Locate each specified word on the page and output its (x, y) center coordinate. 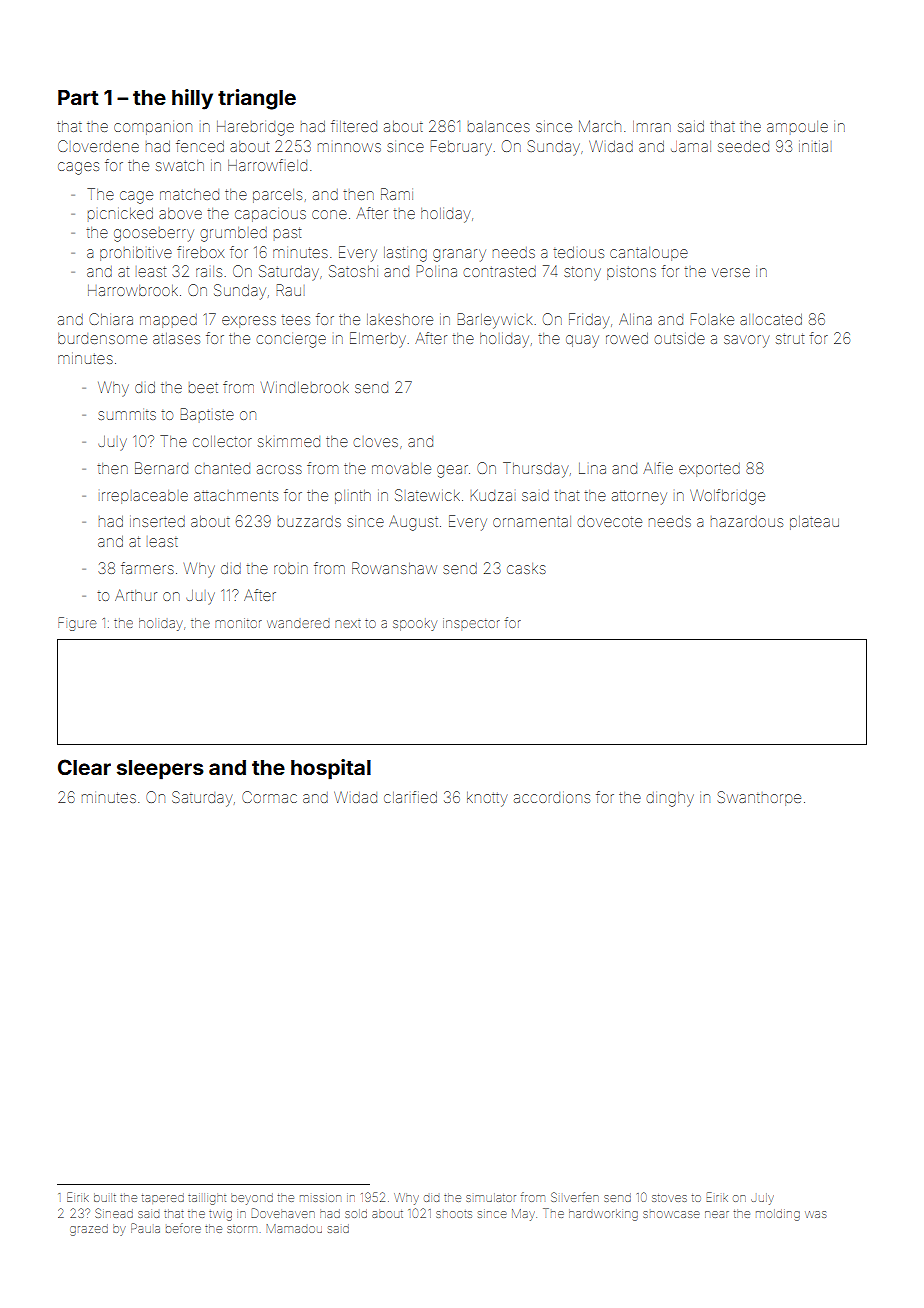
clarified (410, 797)
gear (452, 471)
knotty (487, 799)
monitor (238, 623)
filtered (354, 126)
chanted (222, 468)
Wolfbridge (727, 497)
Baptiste (207, 414)
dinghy (670, 799)
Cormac (269, 797)
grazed (89, 1230)
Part (78, 97)
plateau (814, 523)
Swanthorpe (759, 798)
